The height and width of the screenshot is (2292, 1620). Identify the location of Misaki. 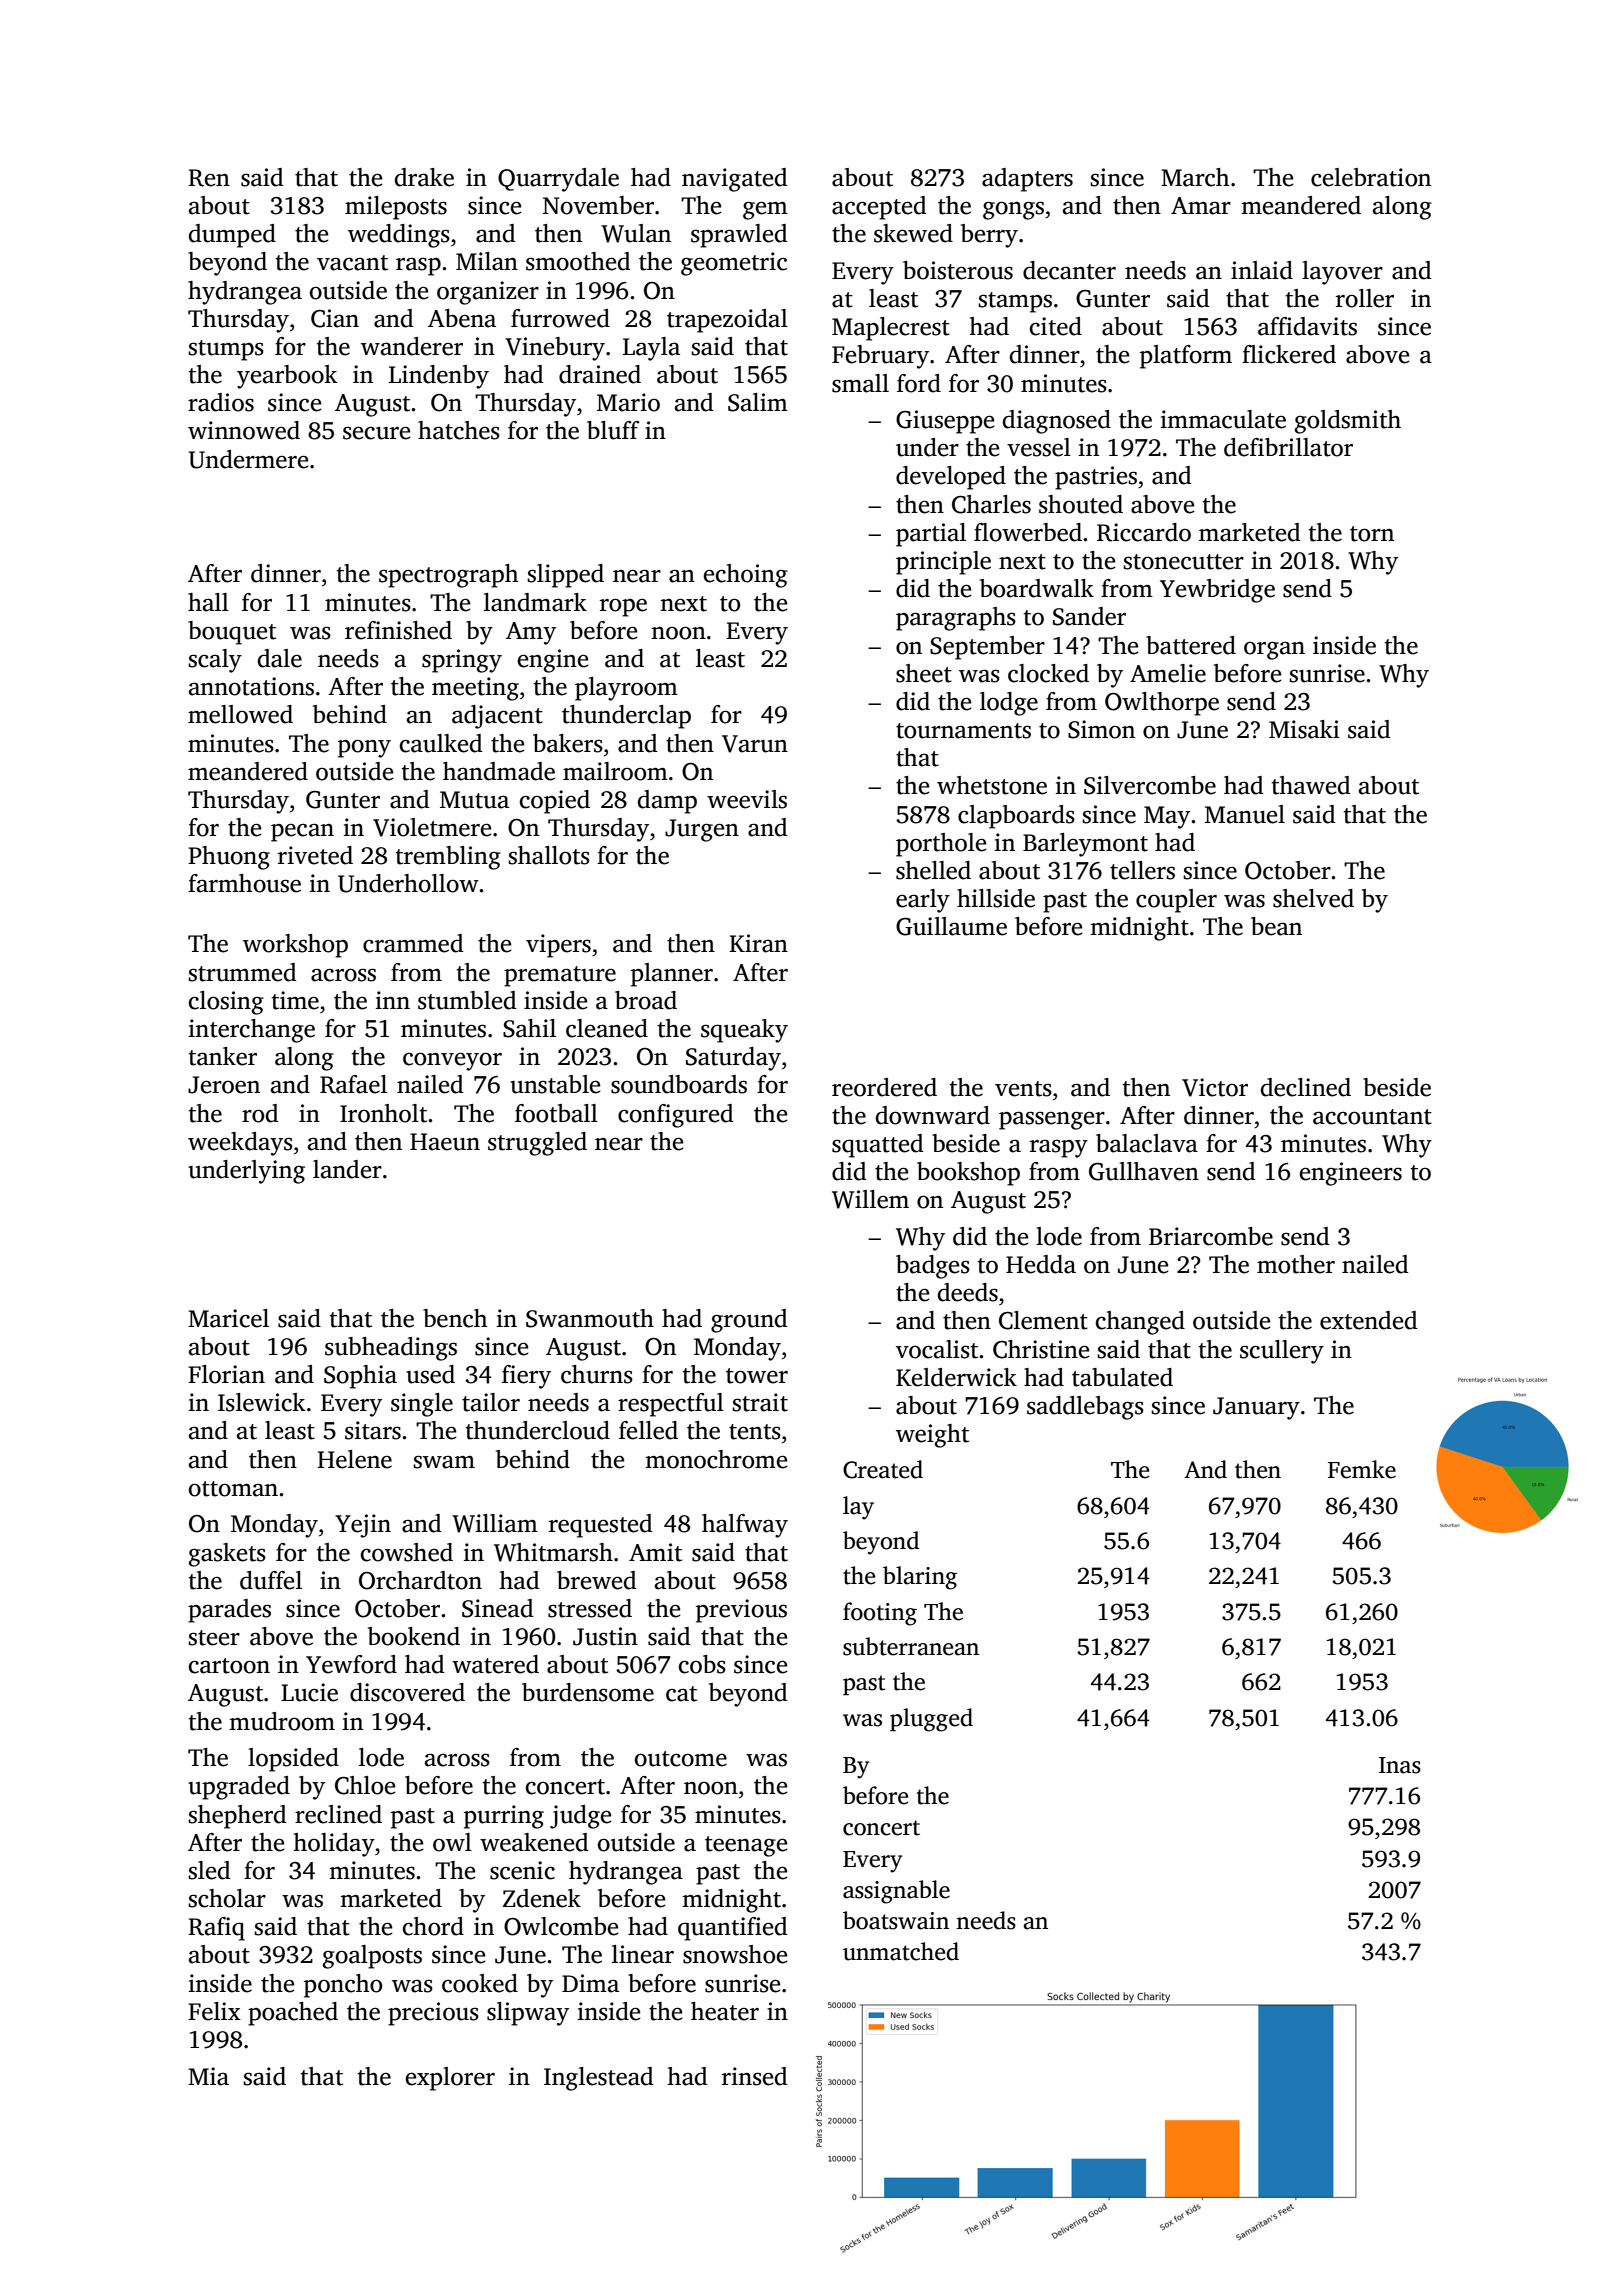
(1304, 729).
